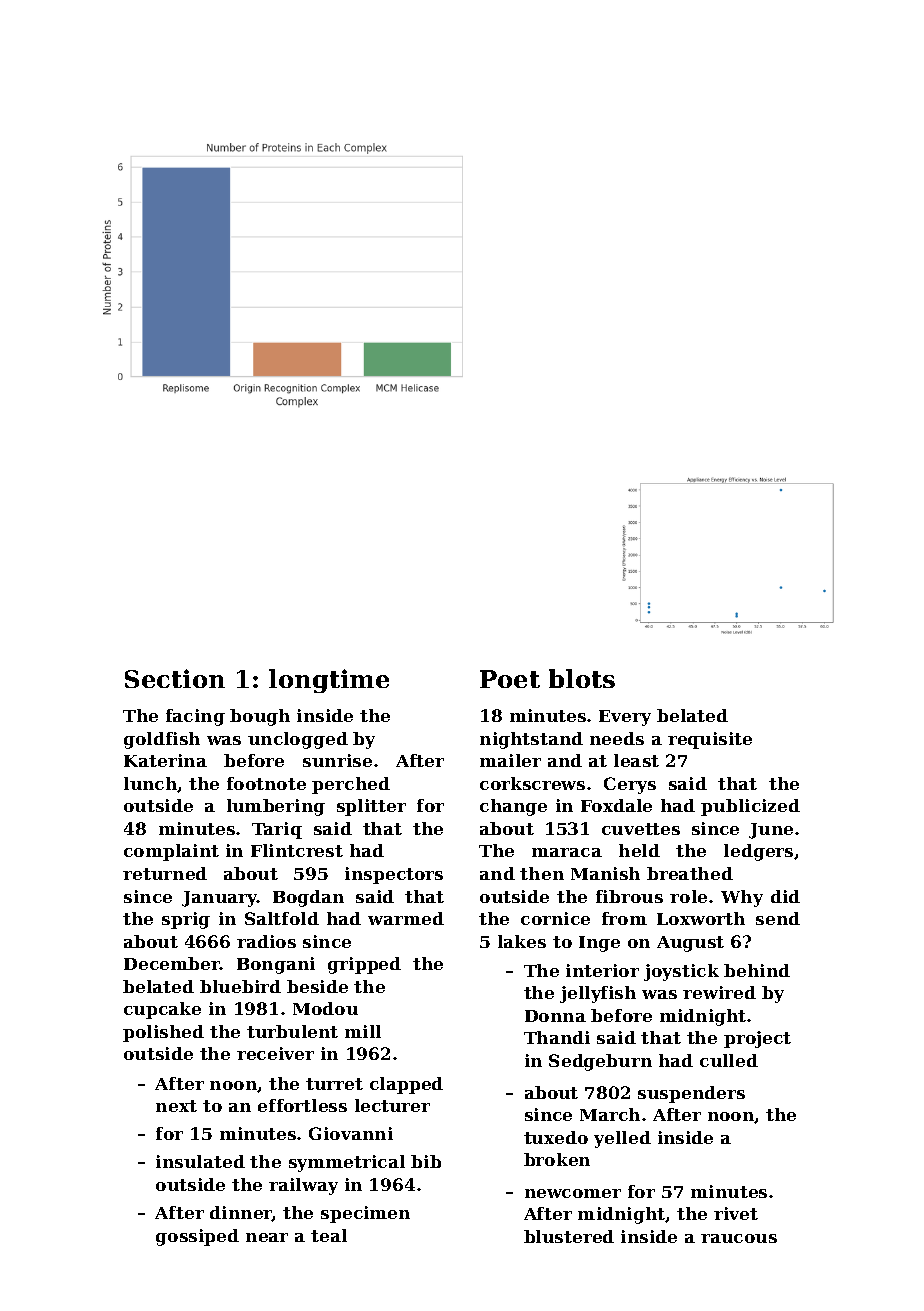  Describe the element at coordinates (303, 1186) in the page. I see `railway` at that location.
